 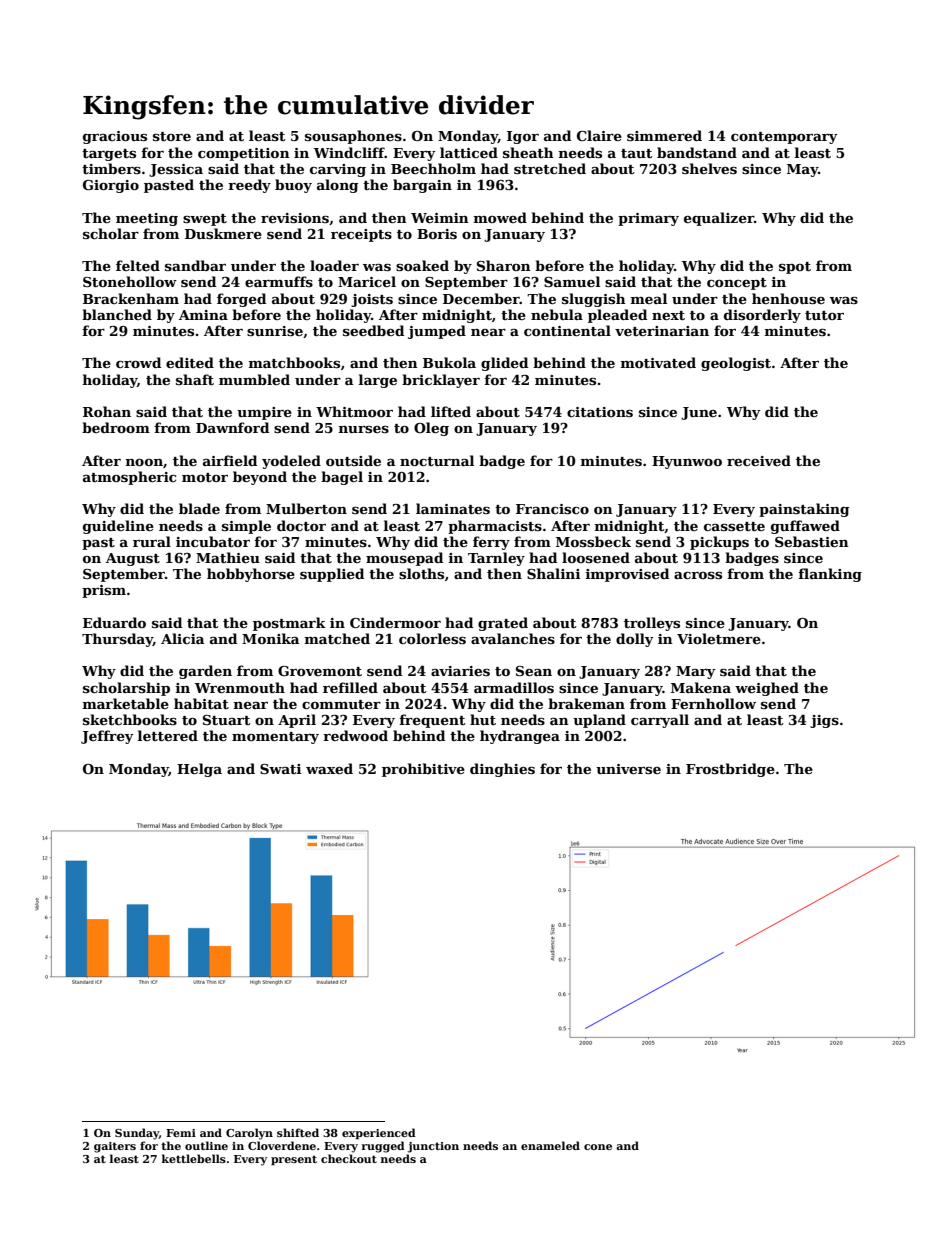 What do you see at coordinates (687, 462) in the page?
I see `Hyunwoo` at bounding box center [687, 462].
